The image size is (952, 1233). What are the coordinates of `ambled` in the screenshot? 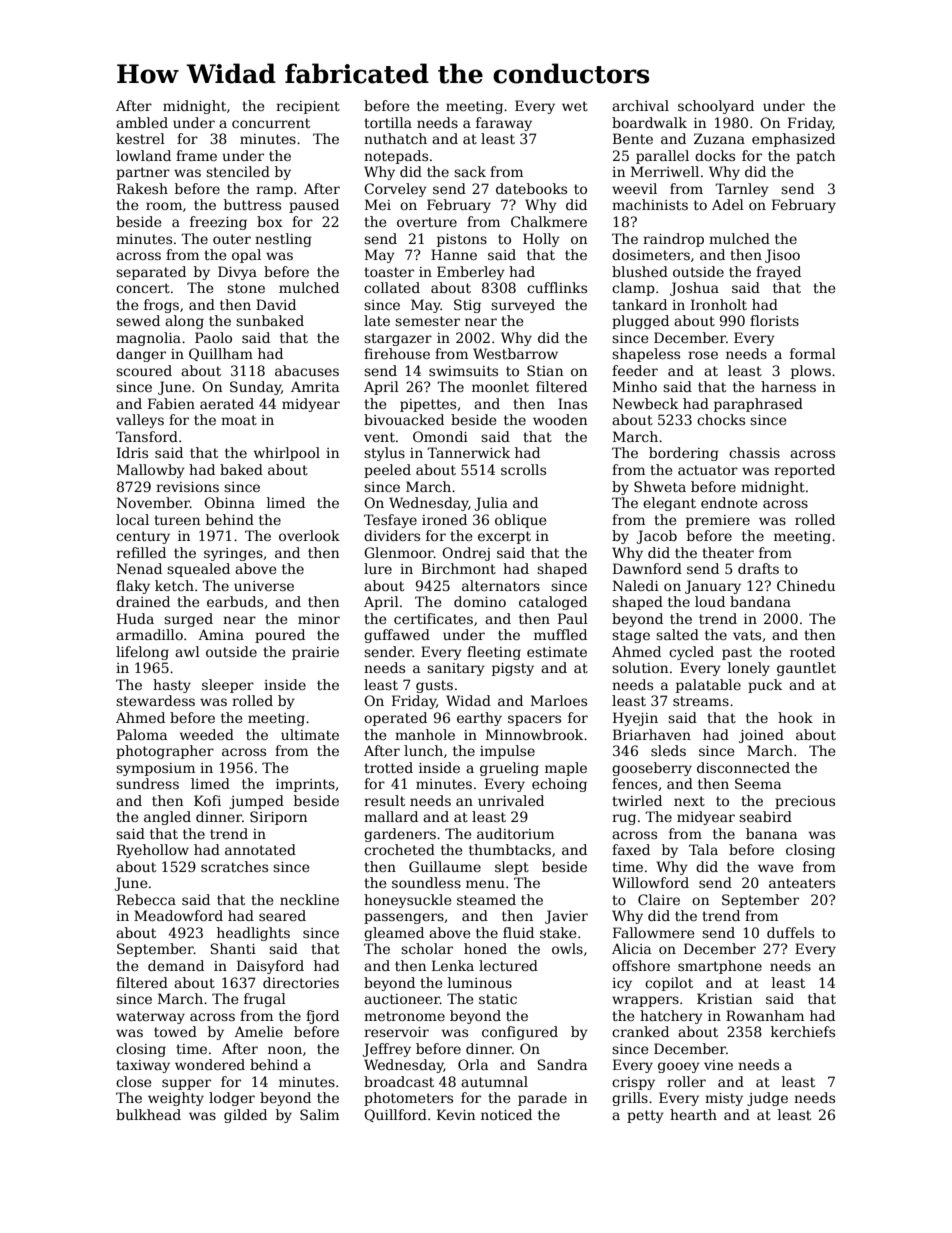 It's located at (142, 122).
